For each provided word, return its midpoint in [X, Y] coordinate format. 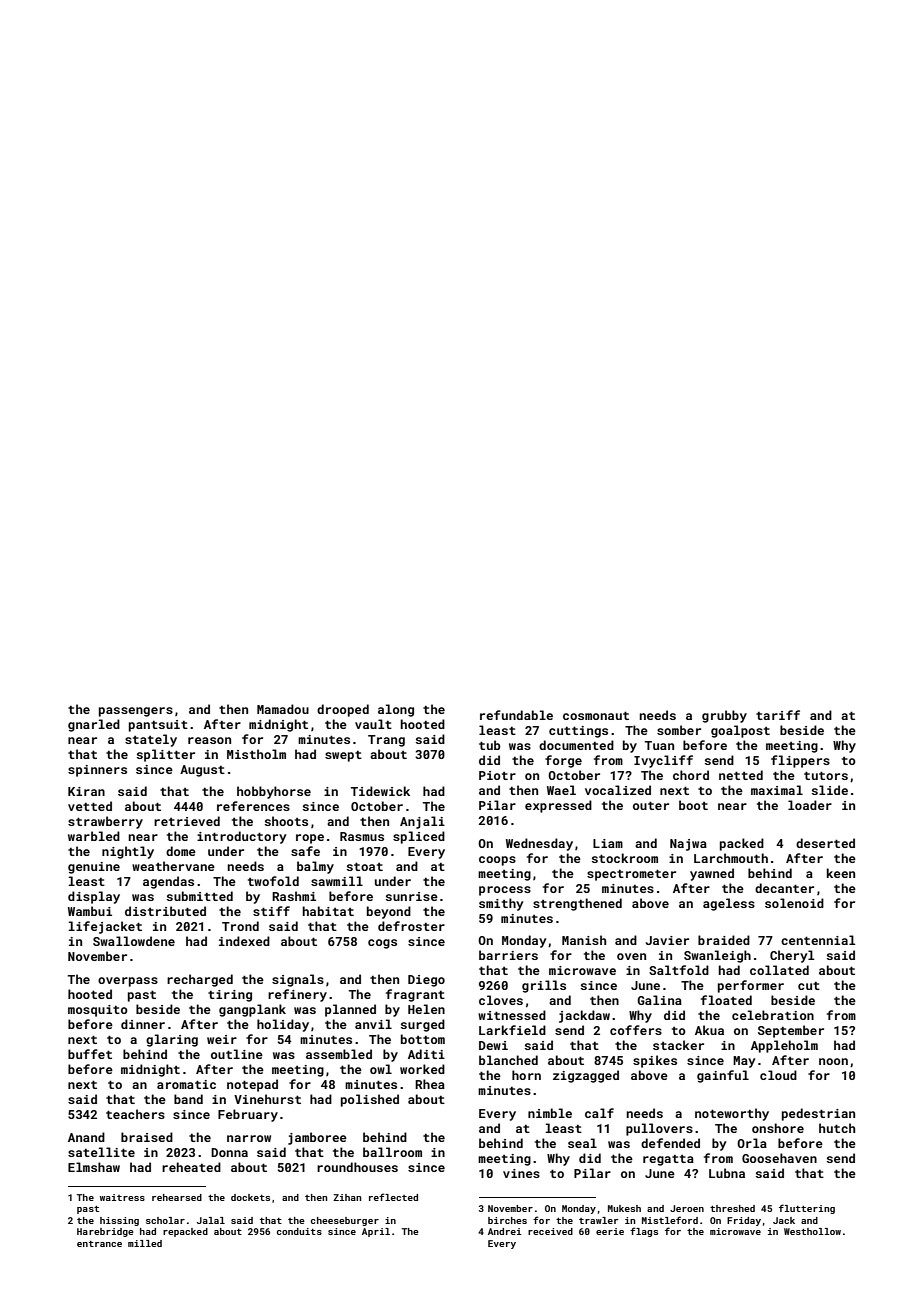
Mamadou [283, 709]
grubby [724, 716]
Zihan [347, 1197]
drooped [343, 710]
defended [670, 1143]
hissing [119, 1221]
